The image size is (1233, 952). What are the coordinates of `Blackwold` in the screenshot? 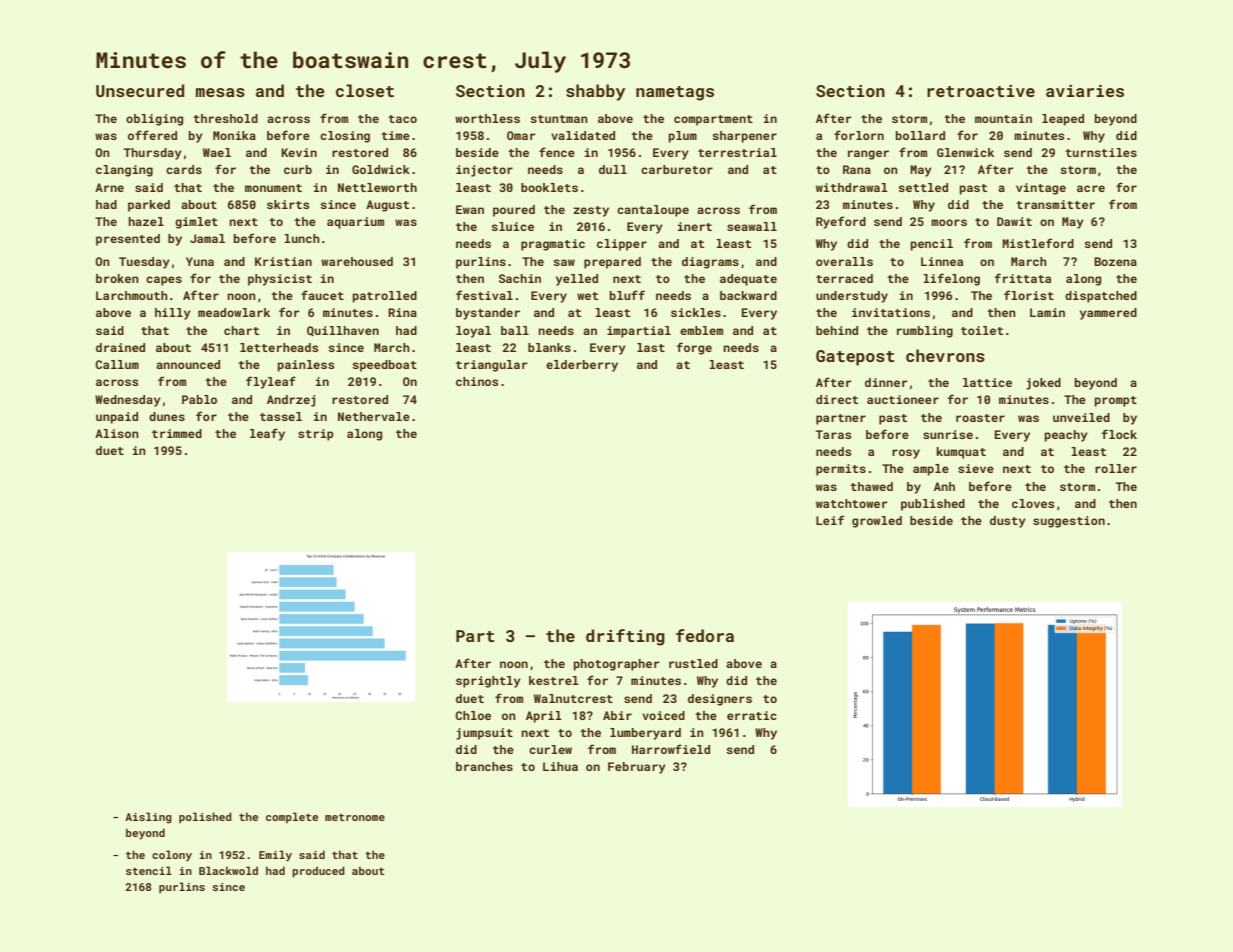 It's located at (228, 870).
